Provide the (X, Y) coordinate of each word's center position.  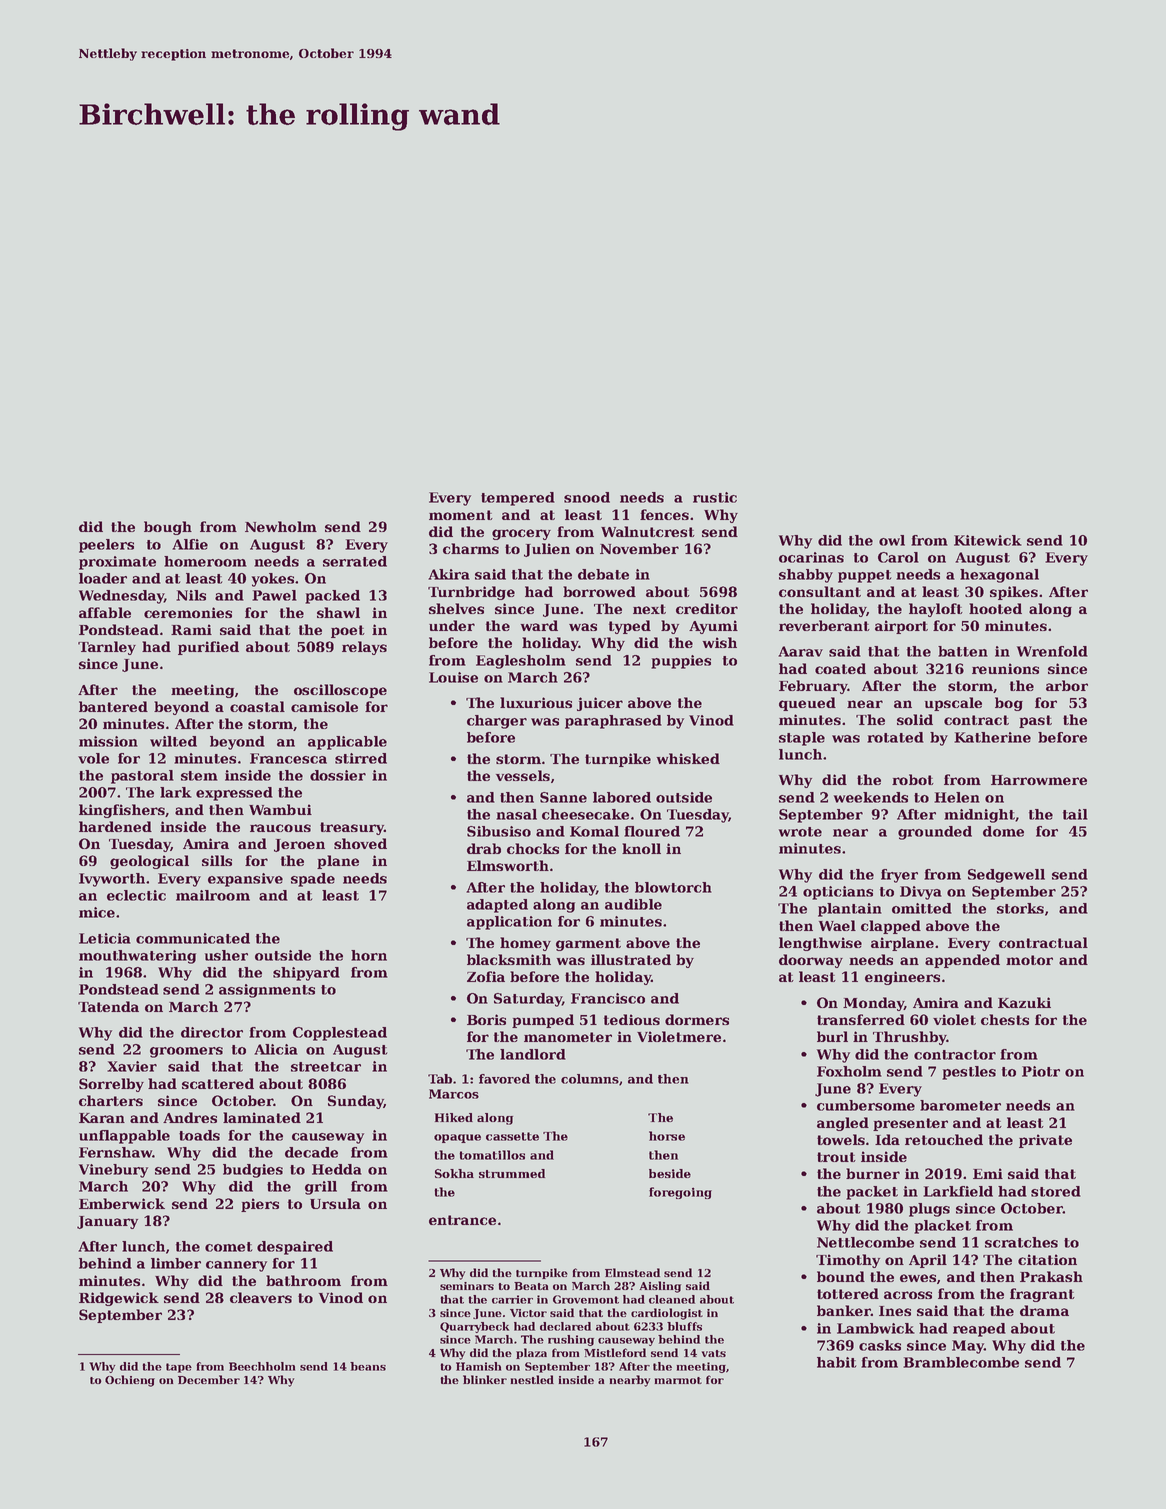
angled (843, 1124)
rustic (715, 497)
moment (461, 515)
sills (217, 860)
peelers (106, 546)
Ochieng (130, 1381)
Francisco (608, 998)
